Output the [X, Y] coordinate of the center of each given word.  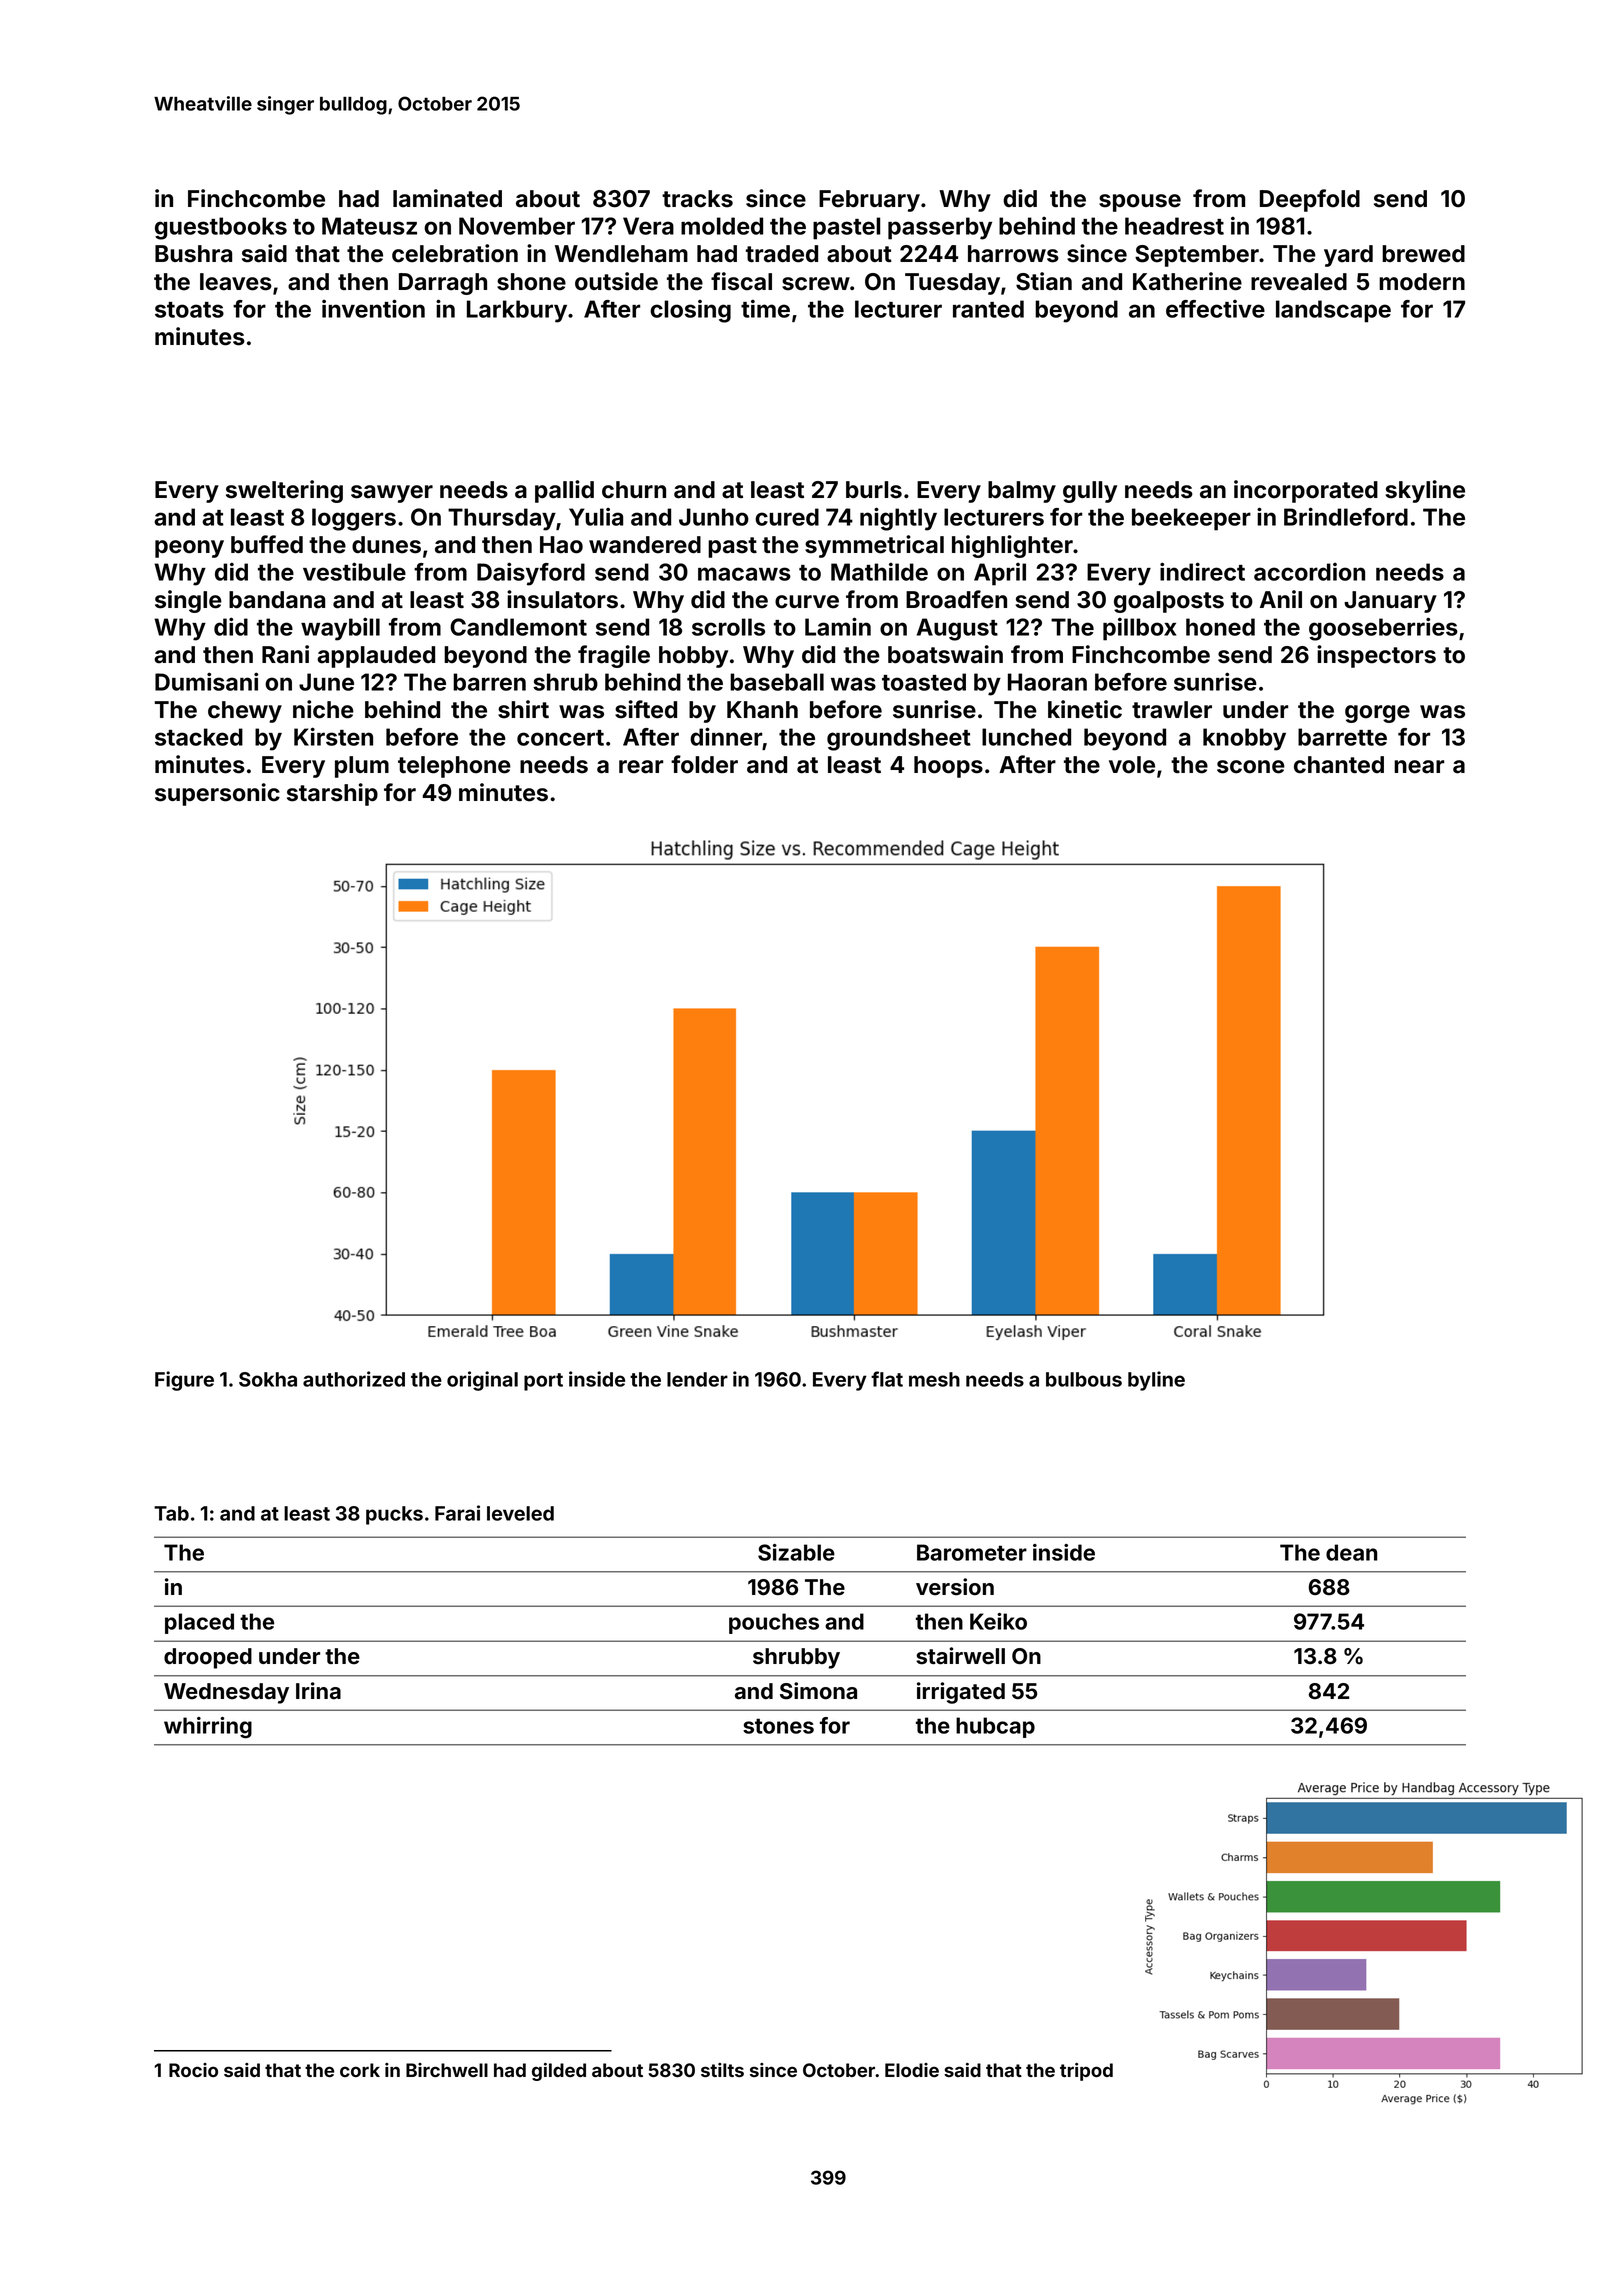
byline [1156, 1381]
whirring [208, 1727]
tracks [697, 199]
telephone [454, 767]
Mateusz [369, 226]
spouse [1140, 203]
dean [1352, 1552]
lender [697, 1379]
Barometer [972, 1552]
